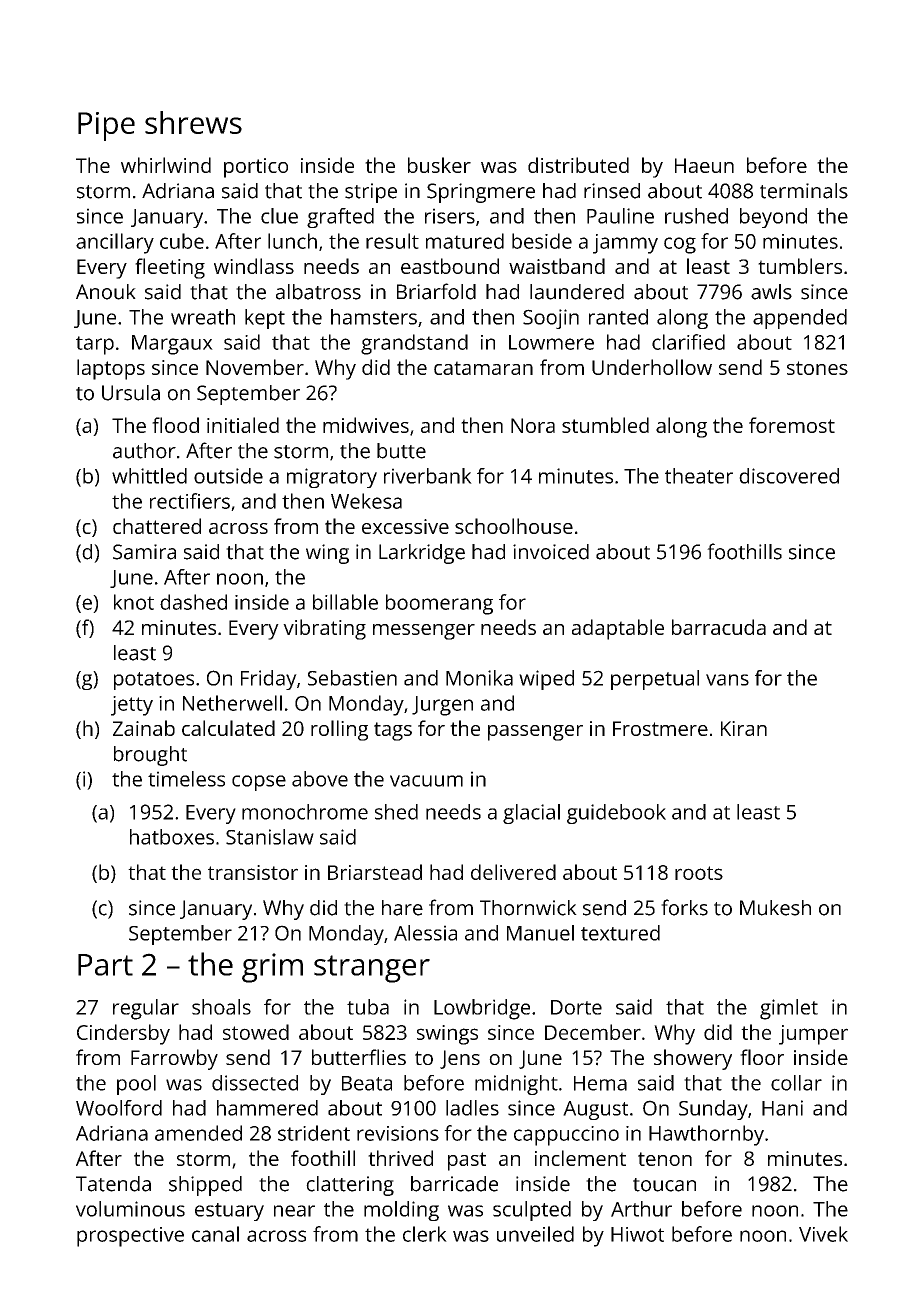 The image size is (924, 1308). What do you see at coordinates (215, 1234) in the image?
I see `canal` at bounding box center [215, 1234].
